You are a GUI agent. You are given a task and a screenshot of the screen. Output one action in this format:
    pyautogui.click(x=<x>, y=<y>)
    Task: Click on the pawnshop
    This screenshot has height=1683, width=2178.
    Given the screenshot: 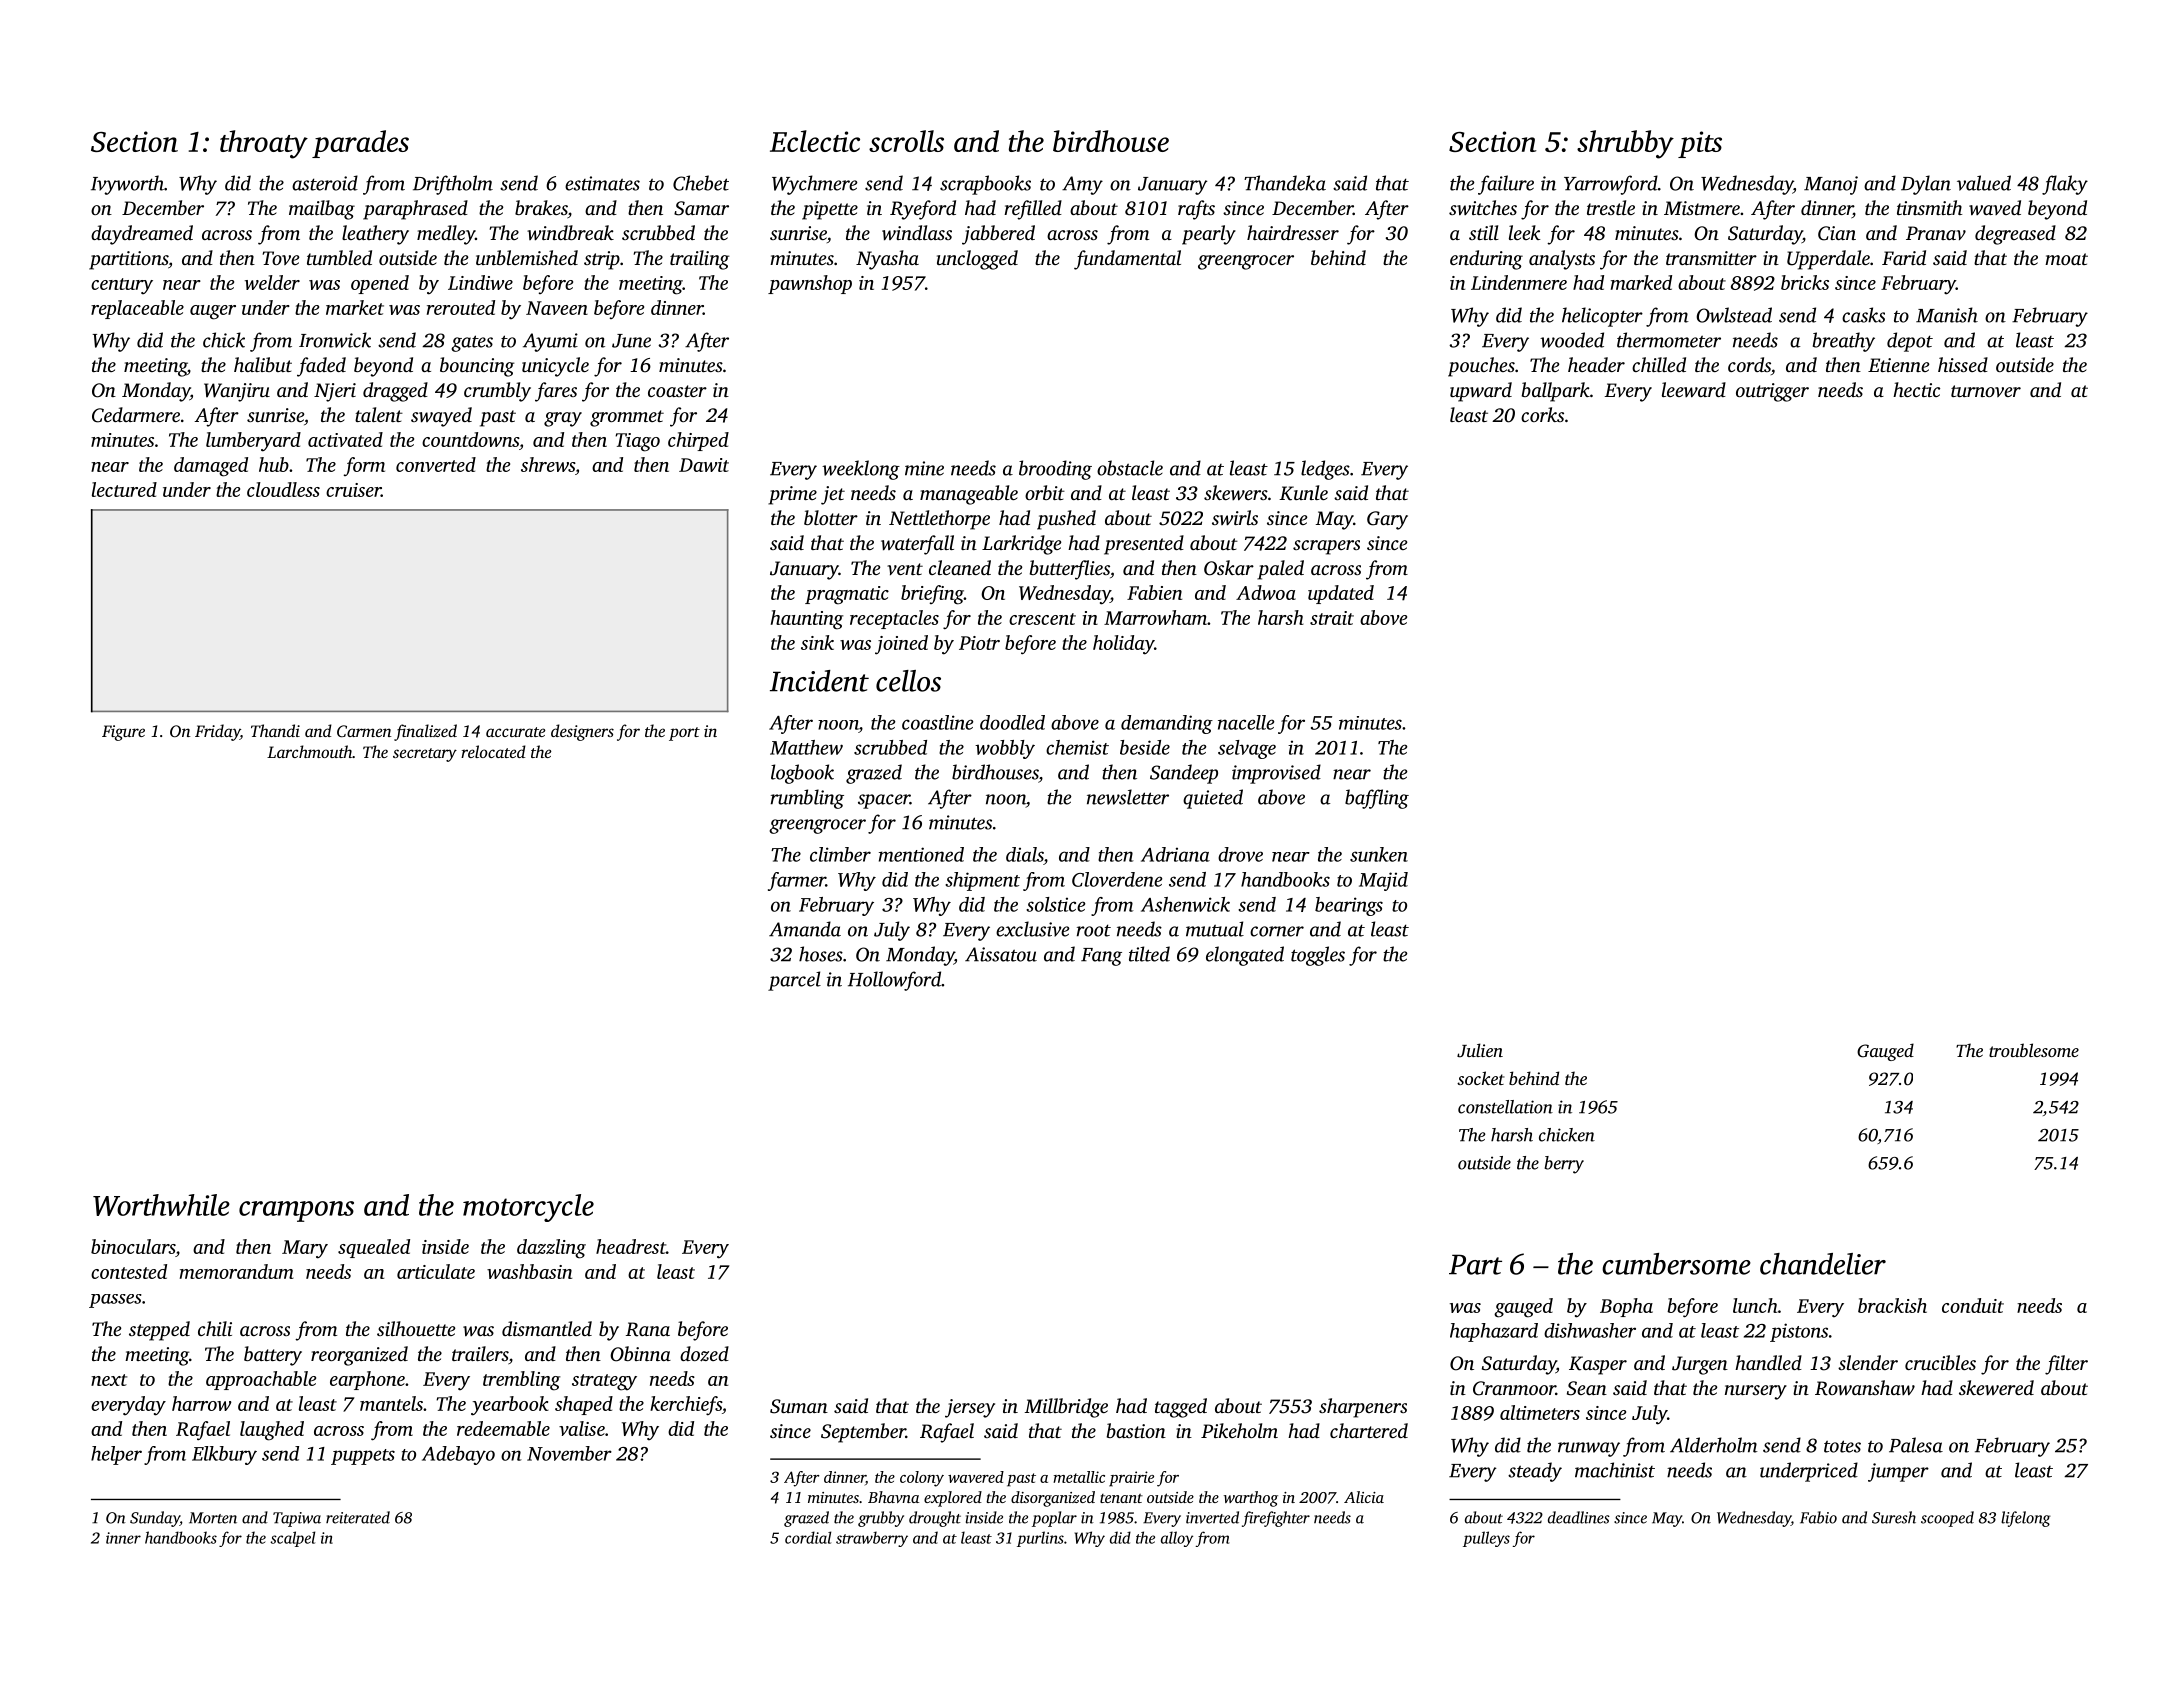 What is the action you would take?
    pyautogui.click(x=810, y=284)
